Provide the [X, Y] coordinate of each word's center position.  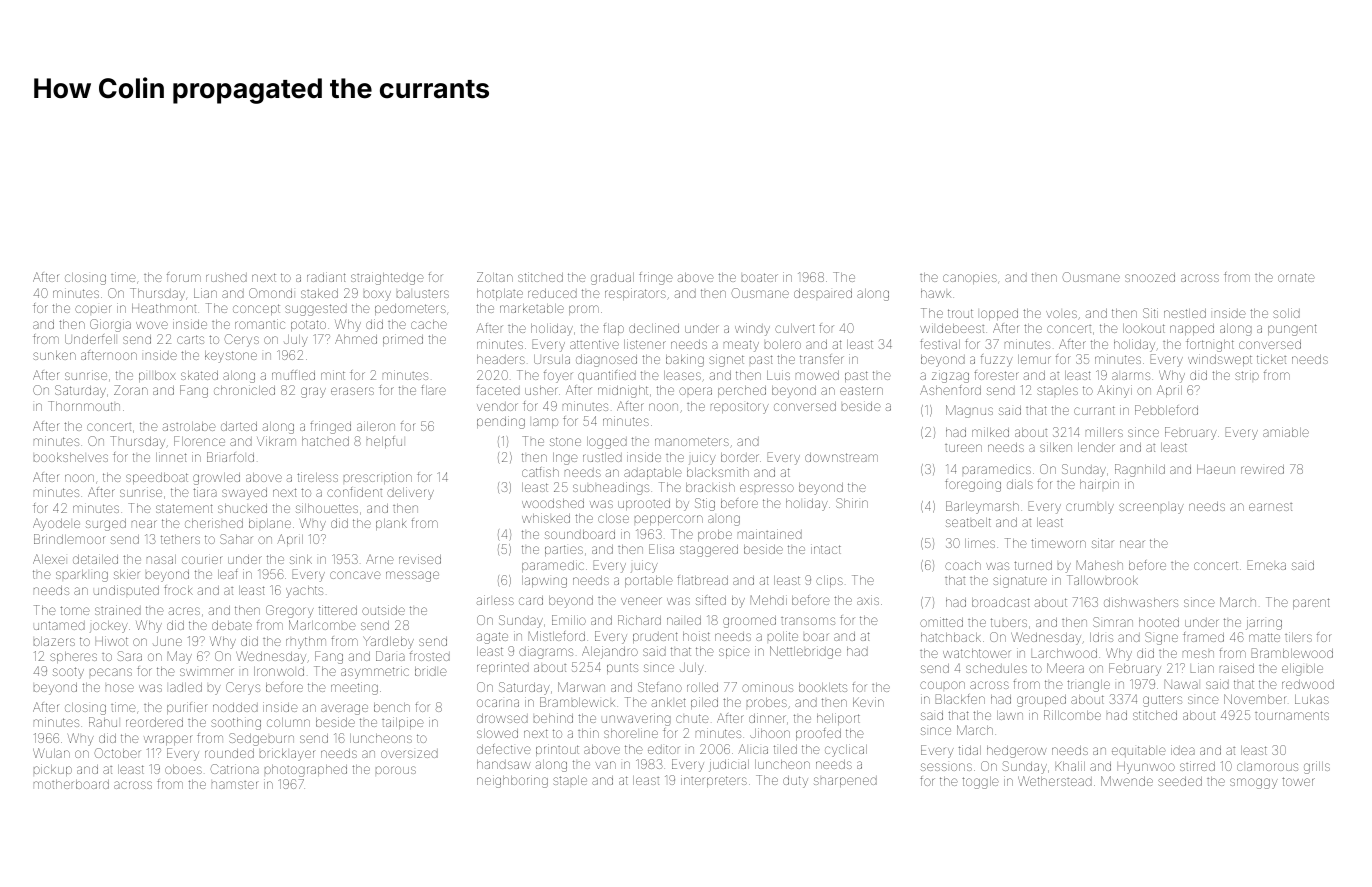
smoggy [1254, 783]
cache [429, 324]
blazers [54, 641]
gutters [1162, 701]
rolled [702, 687]
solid [1286, 313]
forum [184, 277]
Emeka [1267, 565]
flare [433, 390]
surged [106, 525]
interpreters [714, 781]
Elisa [661, 549]
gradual [612, 279]
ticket [1271, 359]
